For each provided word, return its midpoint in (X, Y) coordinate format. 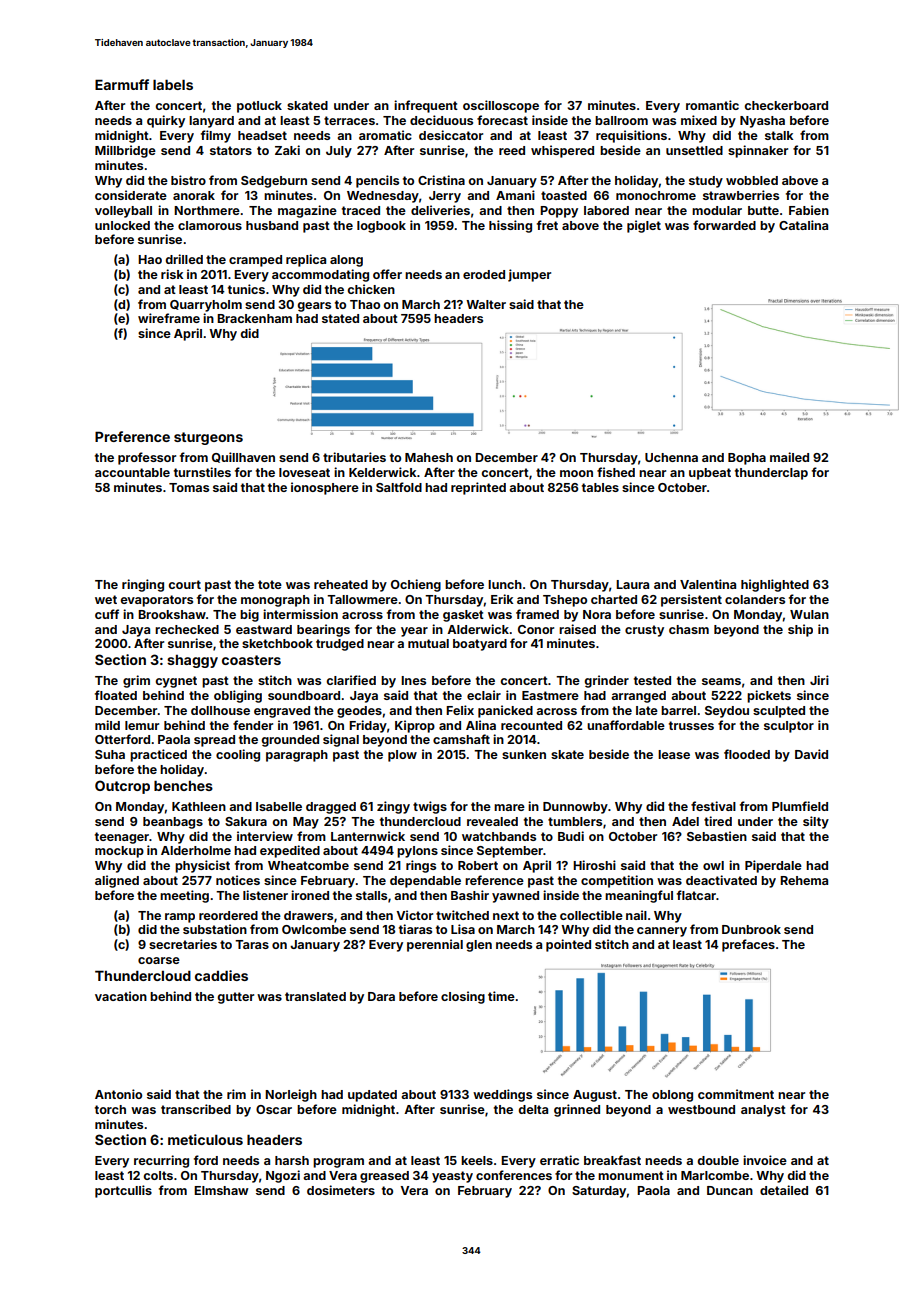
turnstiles (202, 472)
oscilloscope (501, 106)
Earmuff (122, 84)
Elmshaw (221, 1190)
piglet (644, 226)
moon (576, 473)
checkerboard (786, 105)
